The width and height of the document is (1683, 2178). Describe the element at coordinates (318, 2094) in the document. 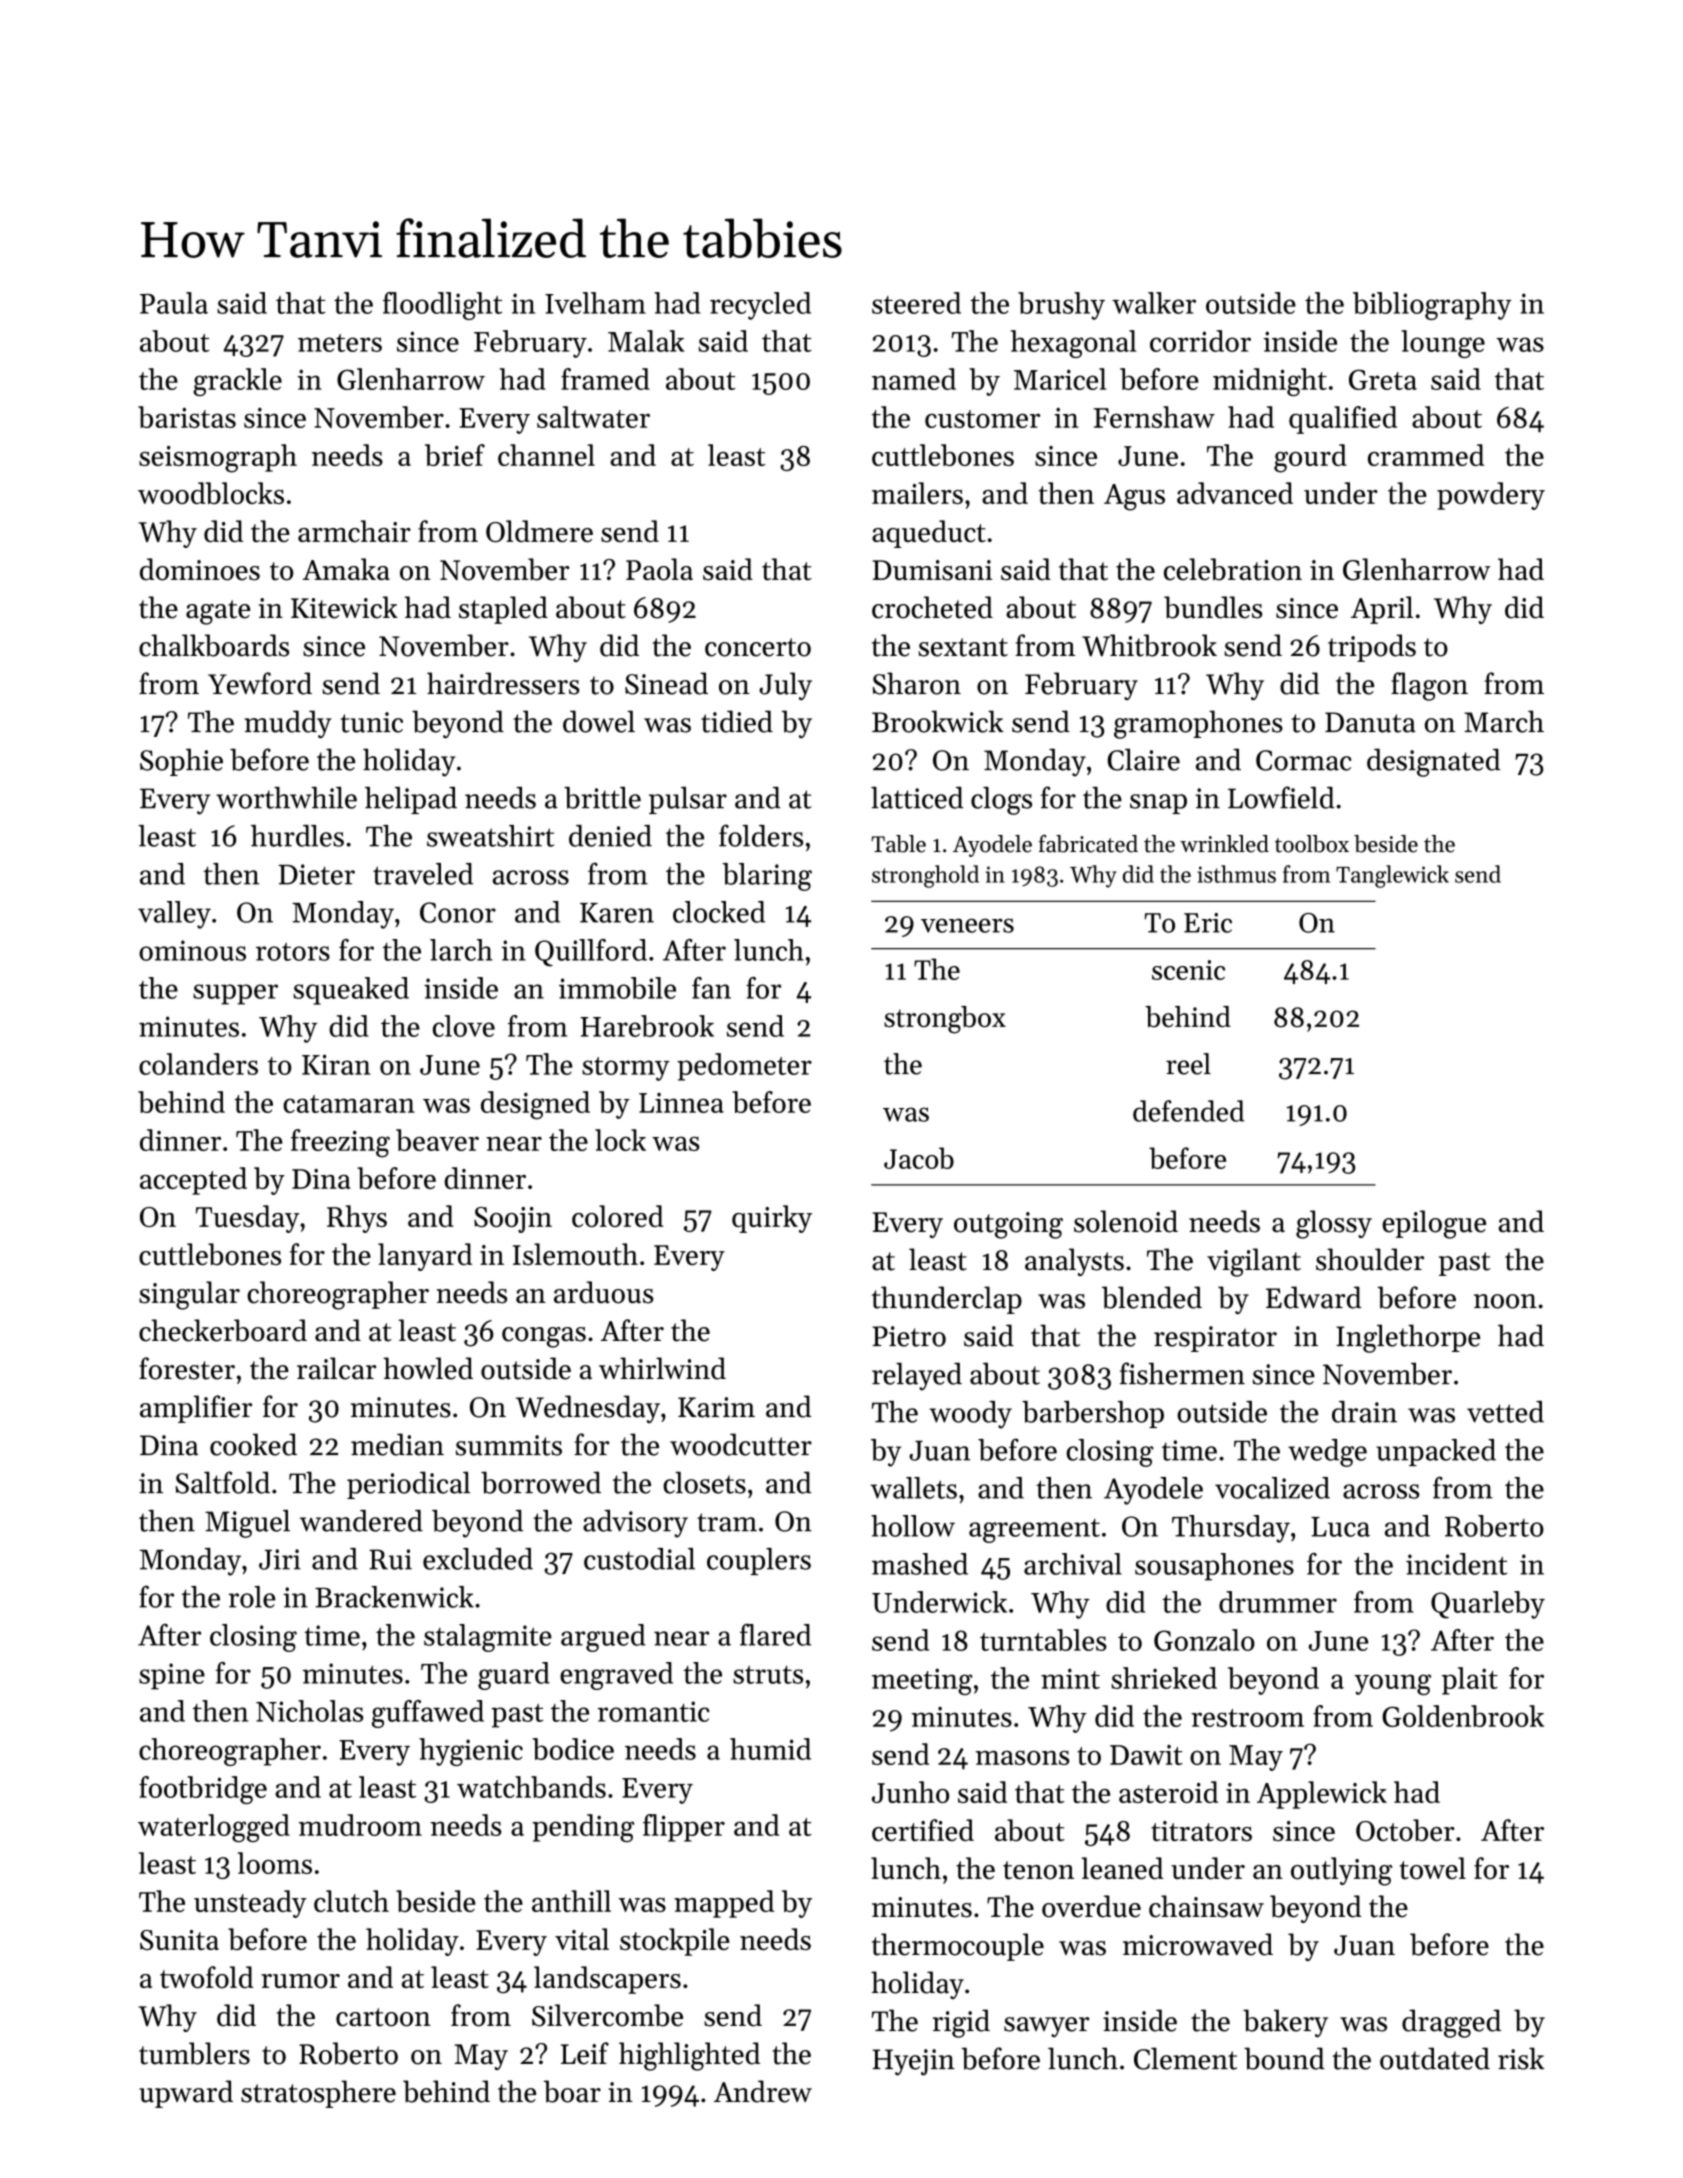

I see `stratosphere` at that location.
